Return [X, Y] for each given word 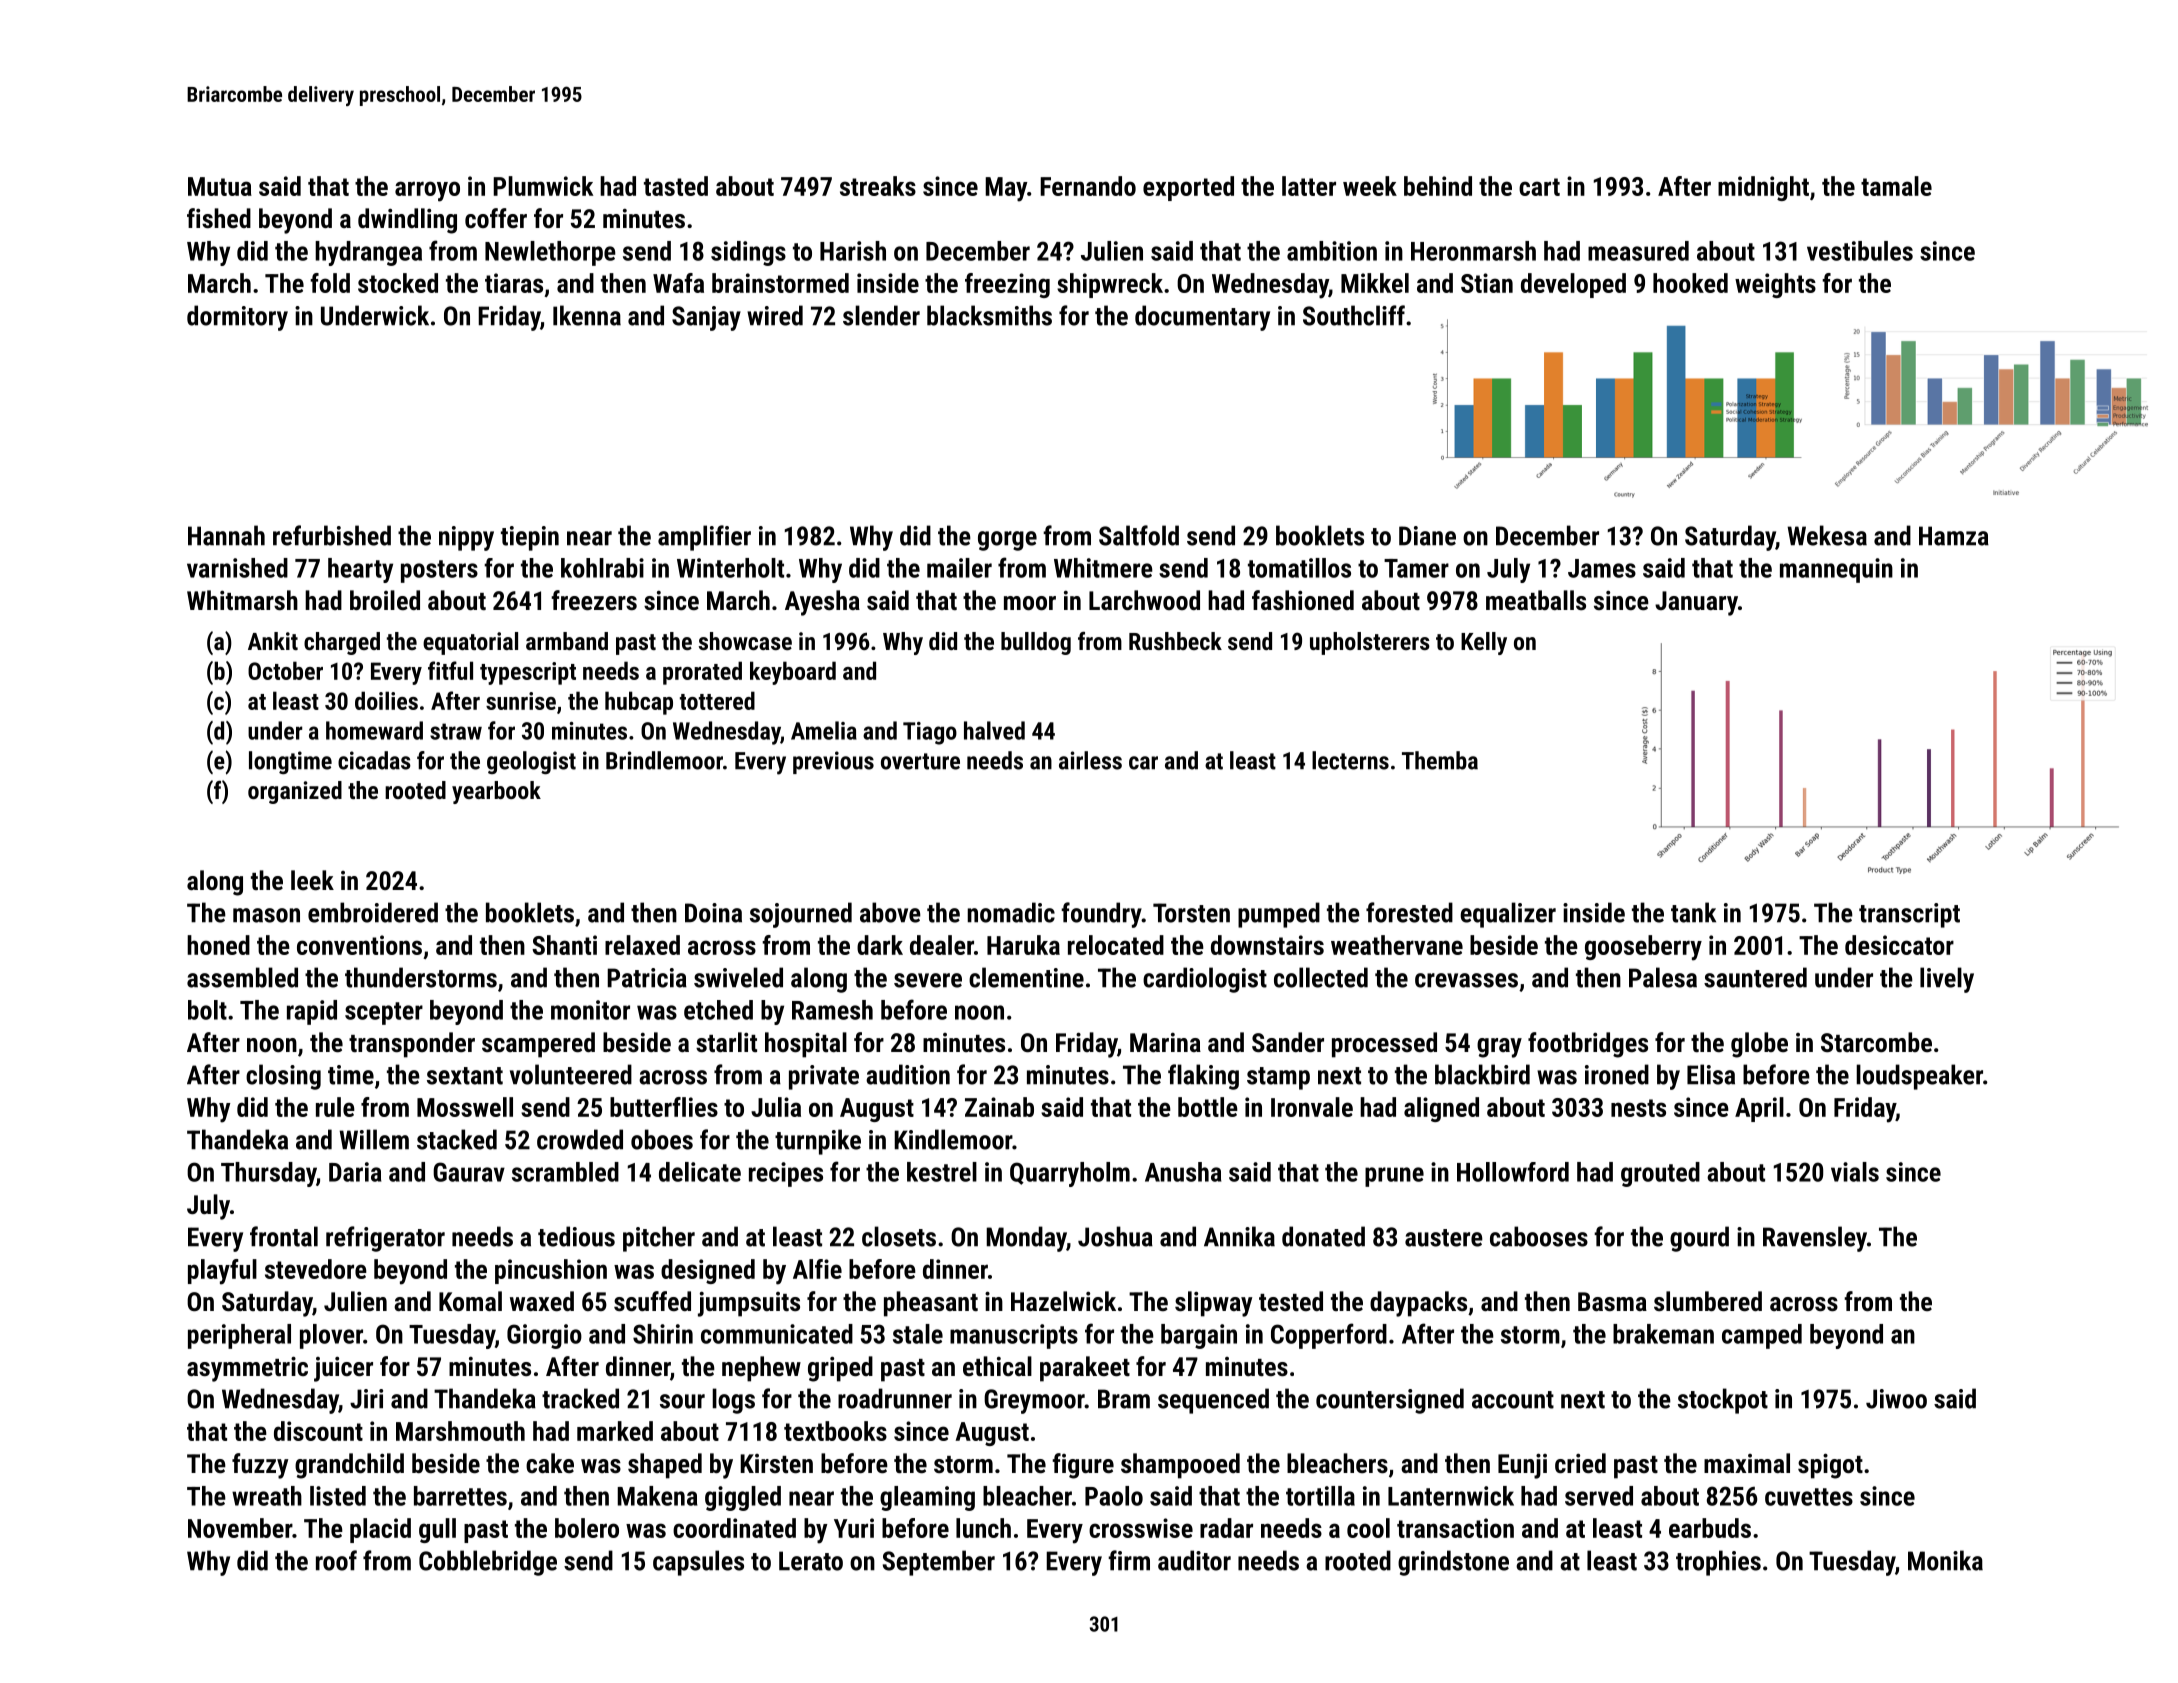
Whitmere [1103, 568]
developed [1573, 285]
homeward [374, 730]
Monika [1945, 1560]
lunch [983, 1528]
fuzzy [260, 1466]
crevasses [1466, 980]
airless [1090, 760]
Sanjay [706, 318]
